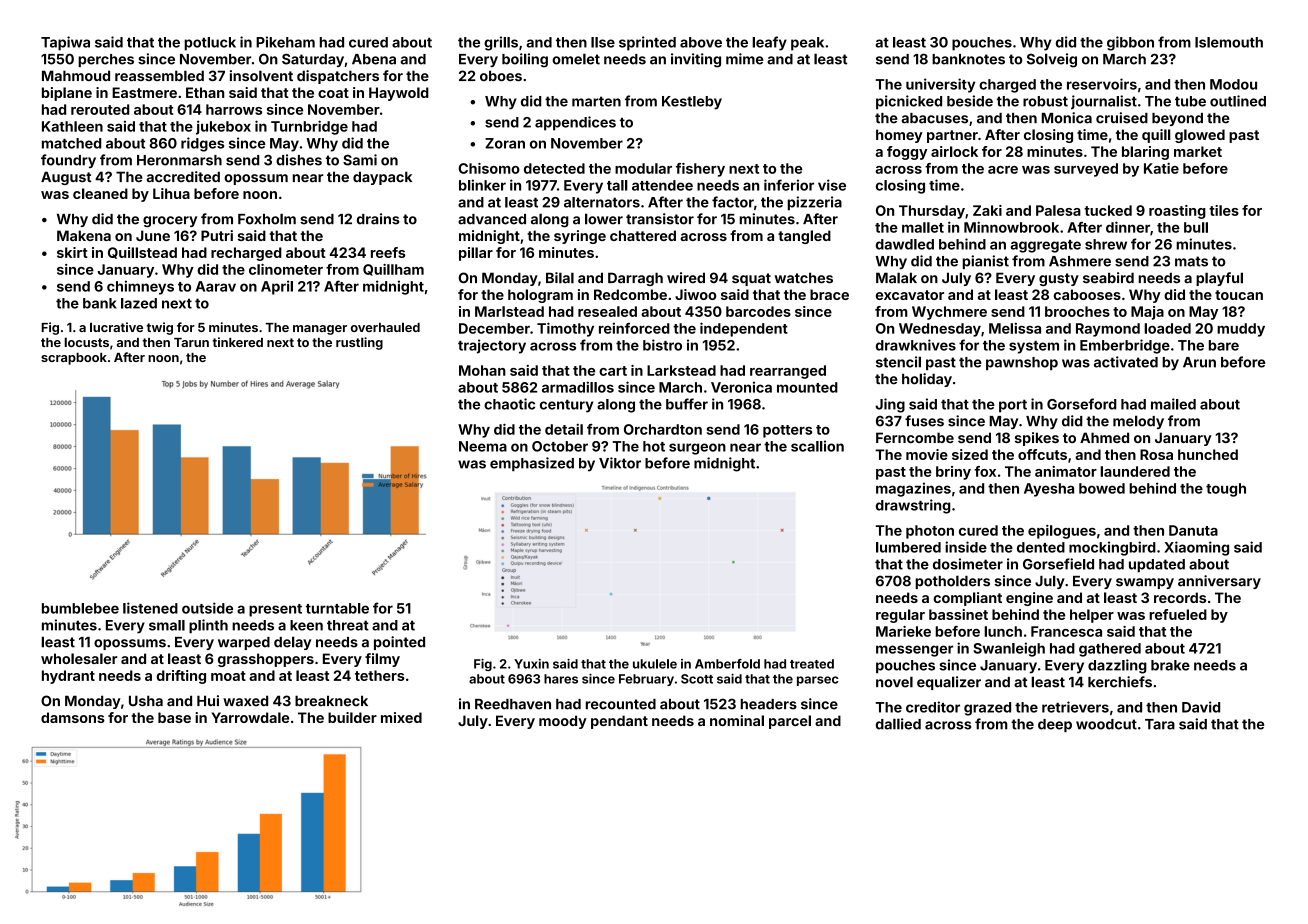  I want to click on tangled, so click(804, 237).
